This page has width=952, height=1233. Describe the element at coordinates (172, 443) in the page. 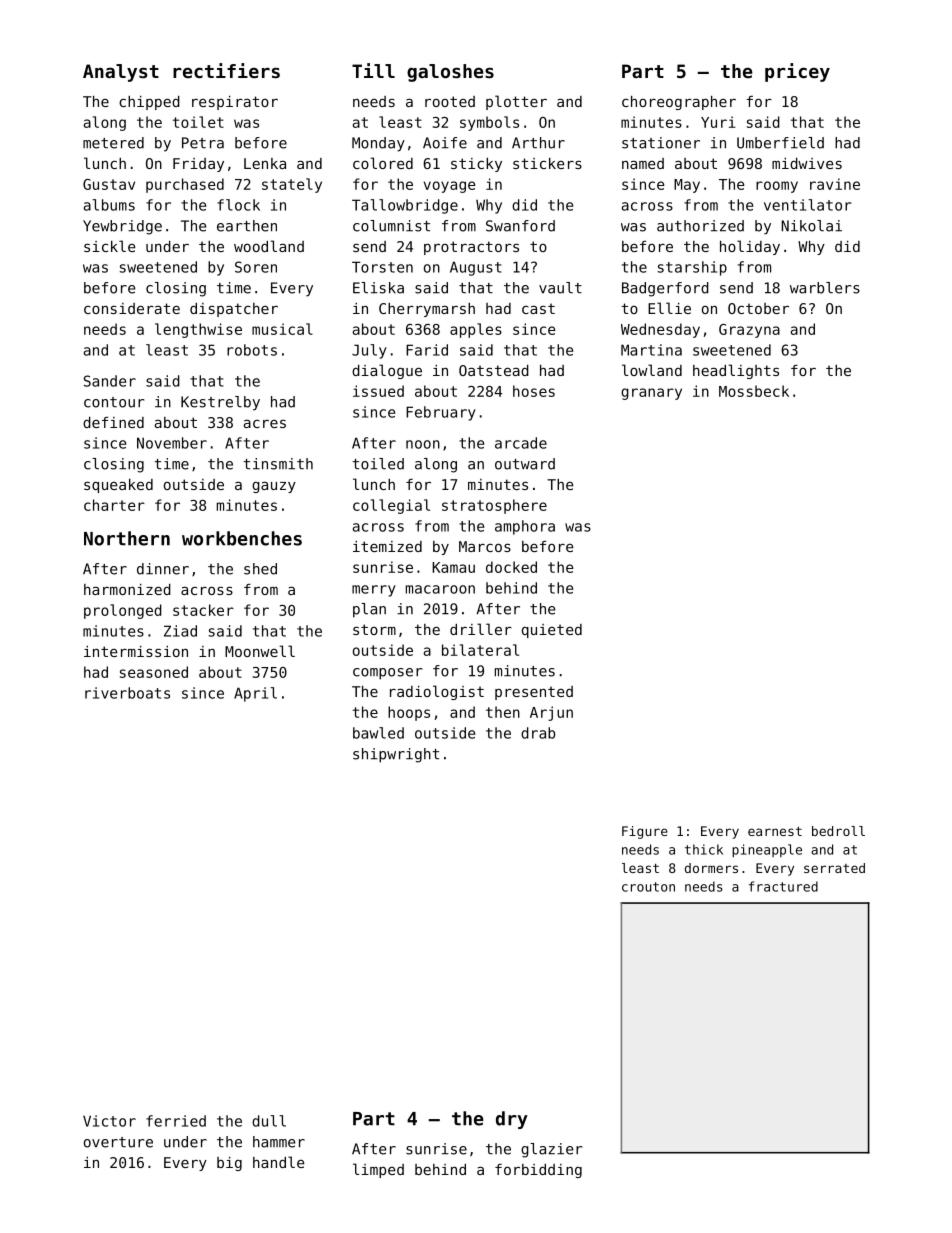

I see `November` at that location.
